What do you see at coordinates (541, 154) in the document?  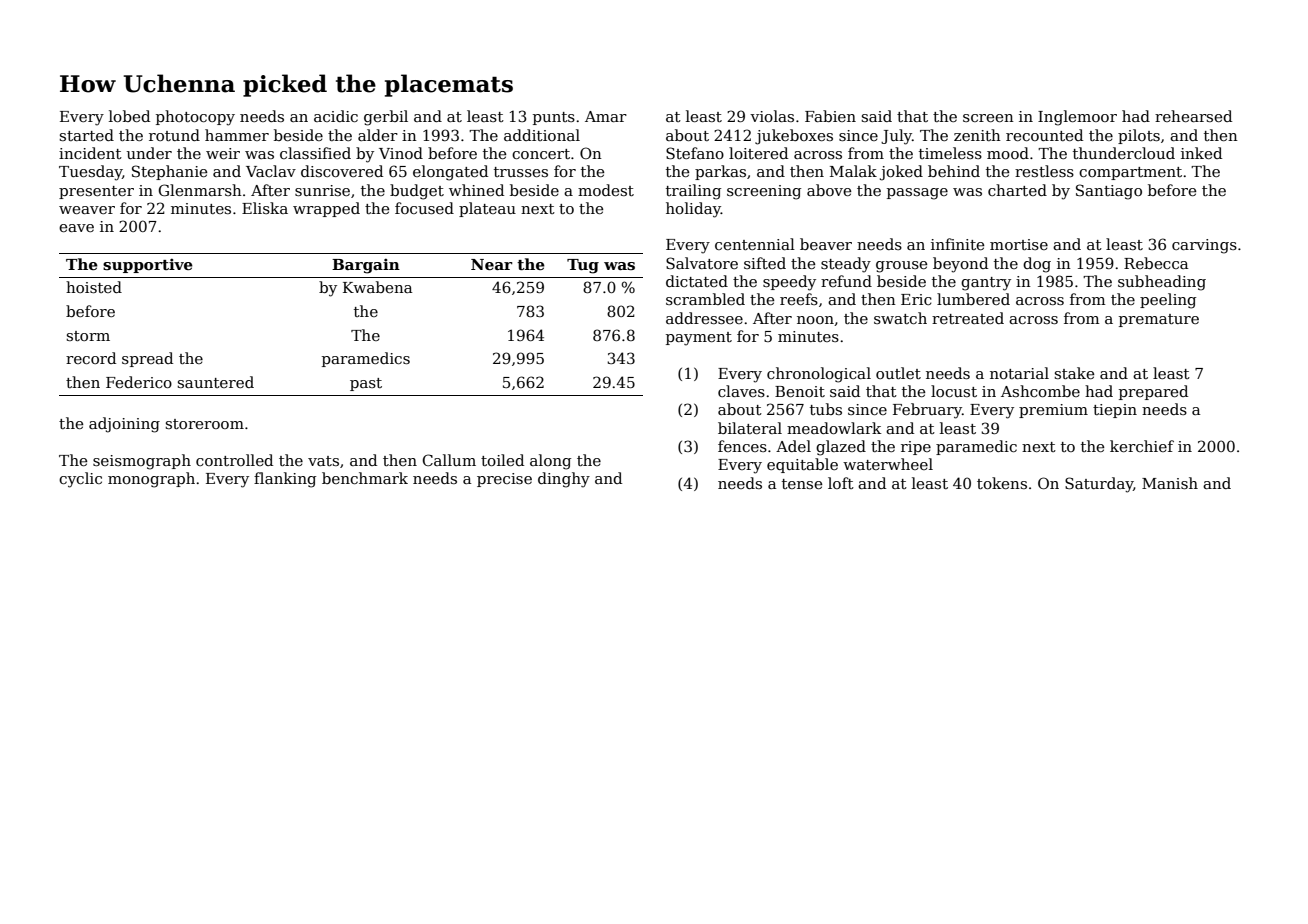 I see `concert` at bounding box center [541, 154].
